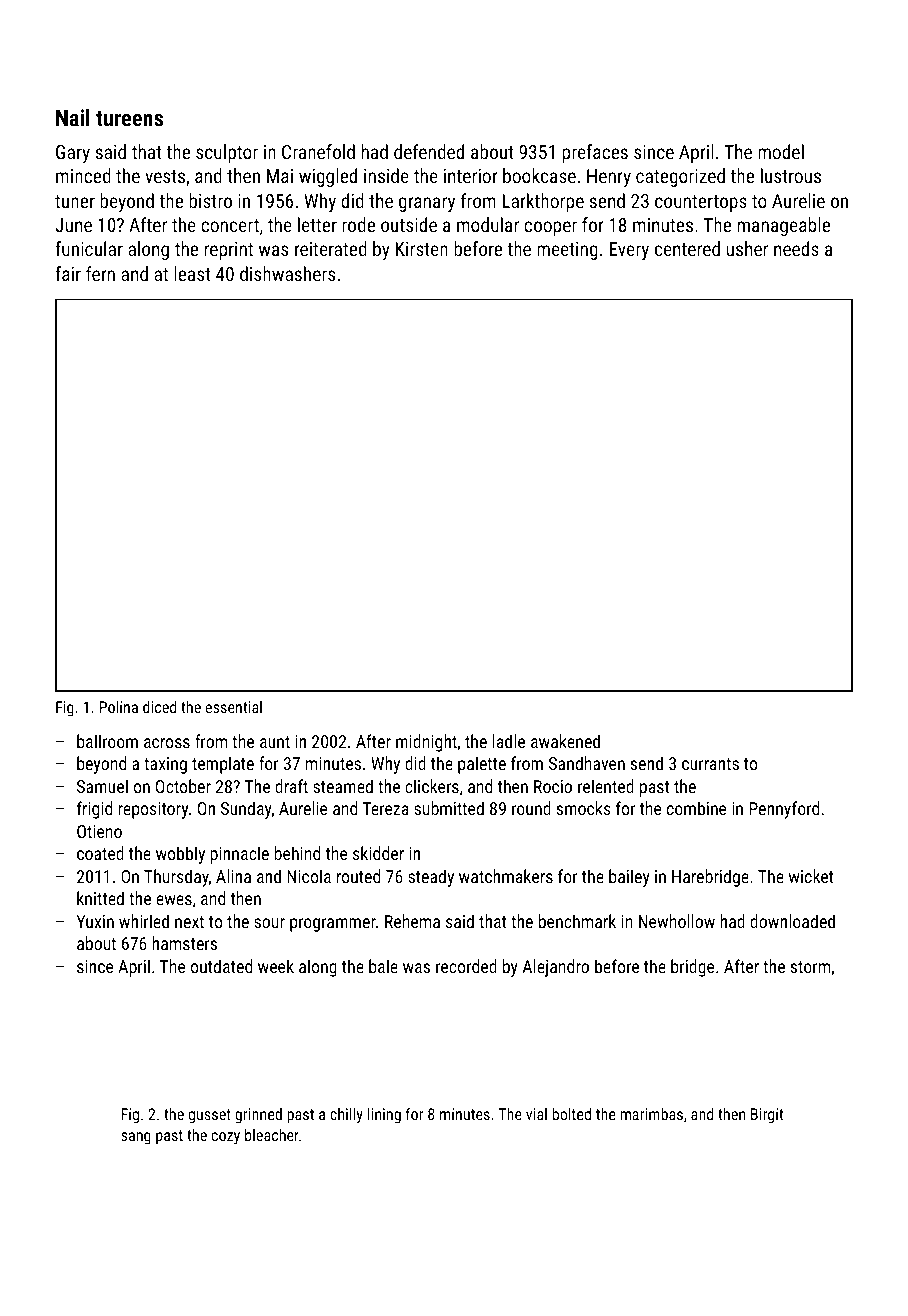 This screenshot has height=1316, width=908. Describe the element at coordinates (118, 707) in the screenshot. I see `Polina` at that location.
